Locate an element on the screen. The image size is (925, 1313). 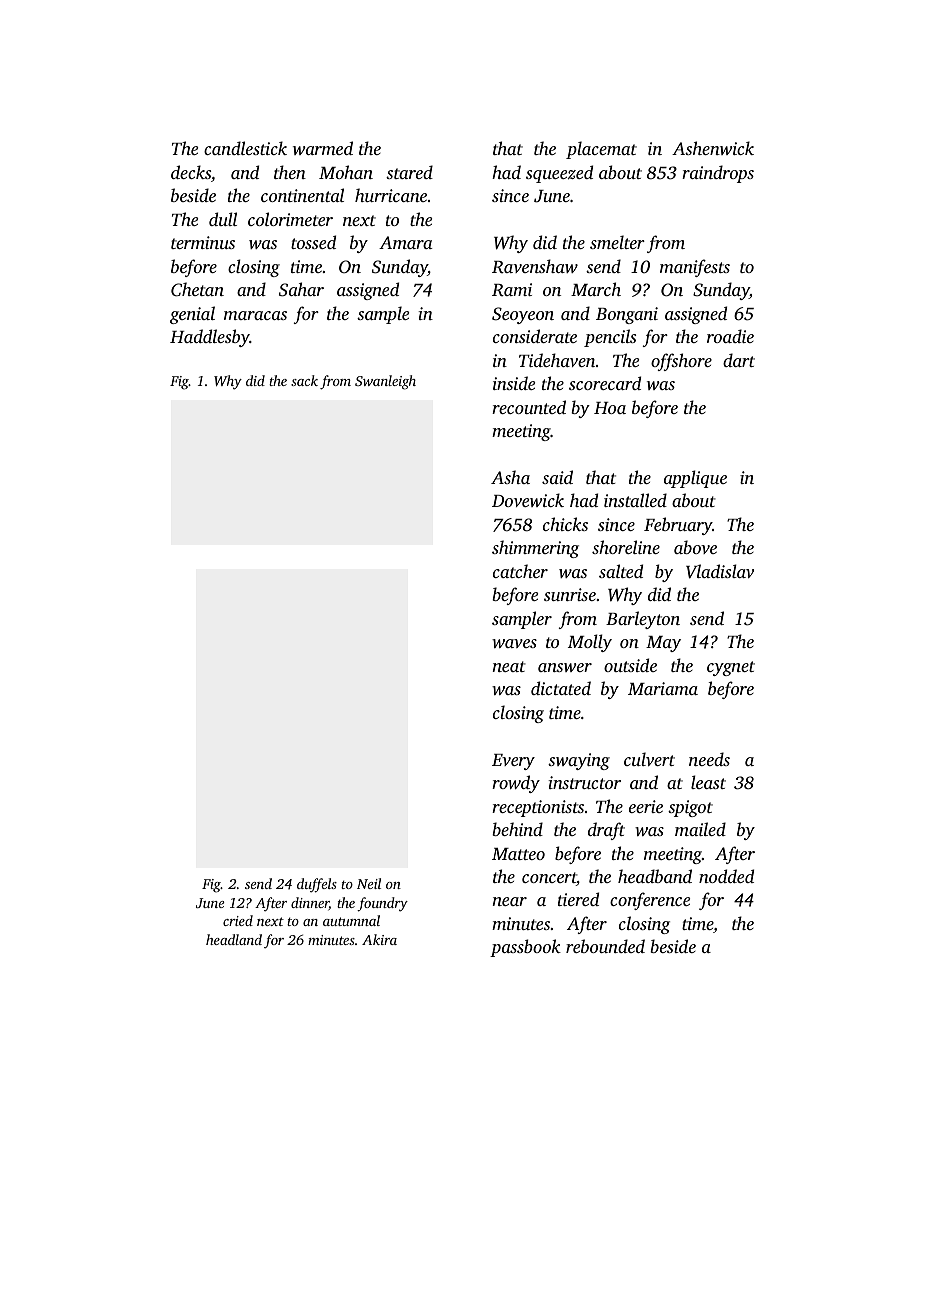
cried is located at coordinates (238, 920).
